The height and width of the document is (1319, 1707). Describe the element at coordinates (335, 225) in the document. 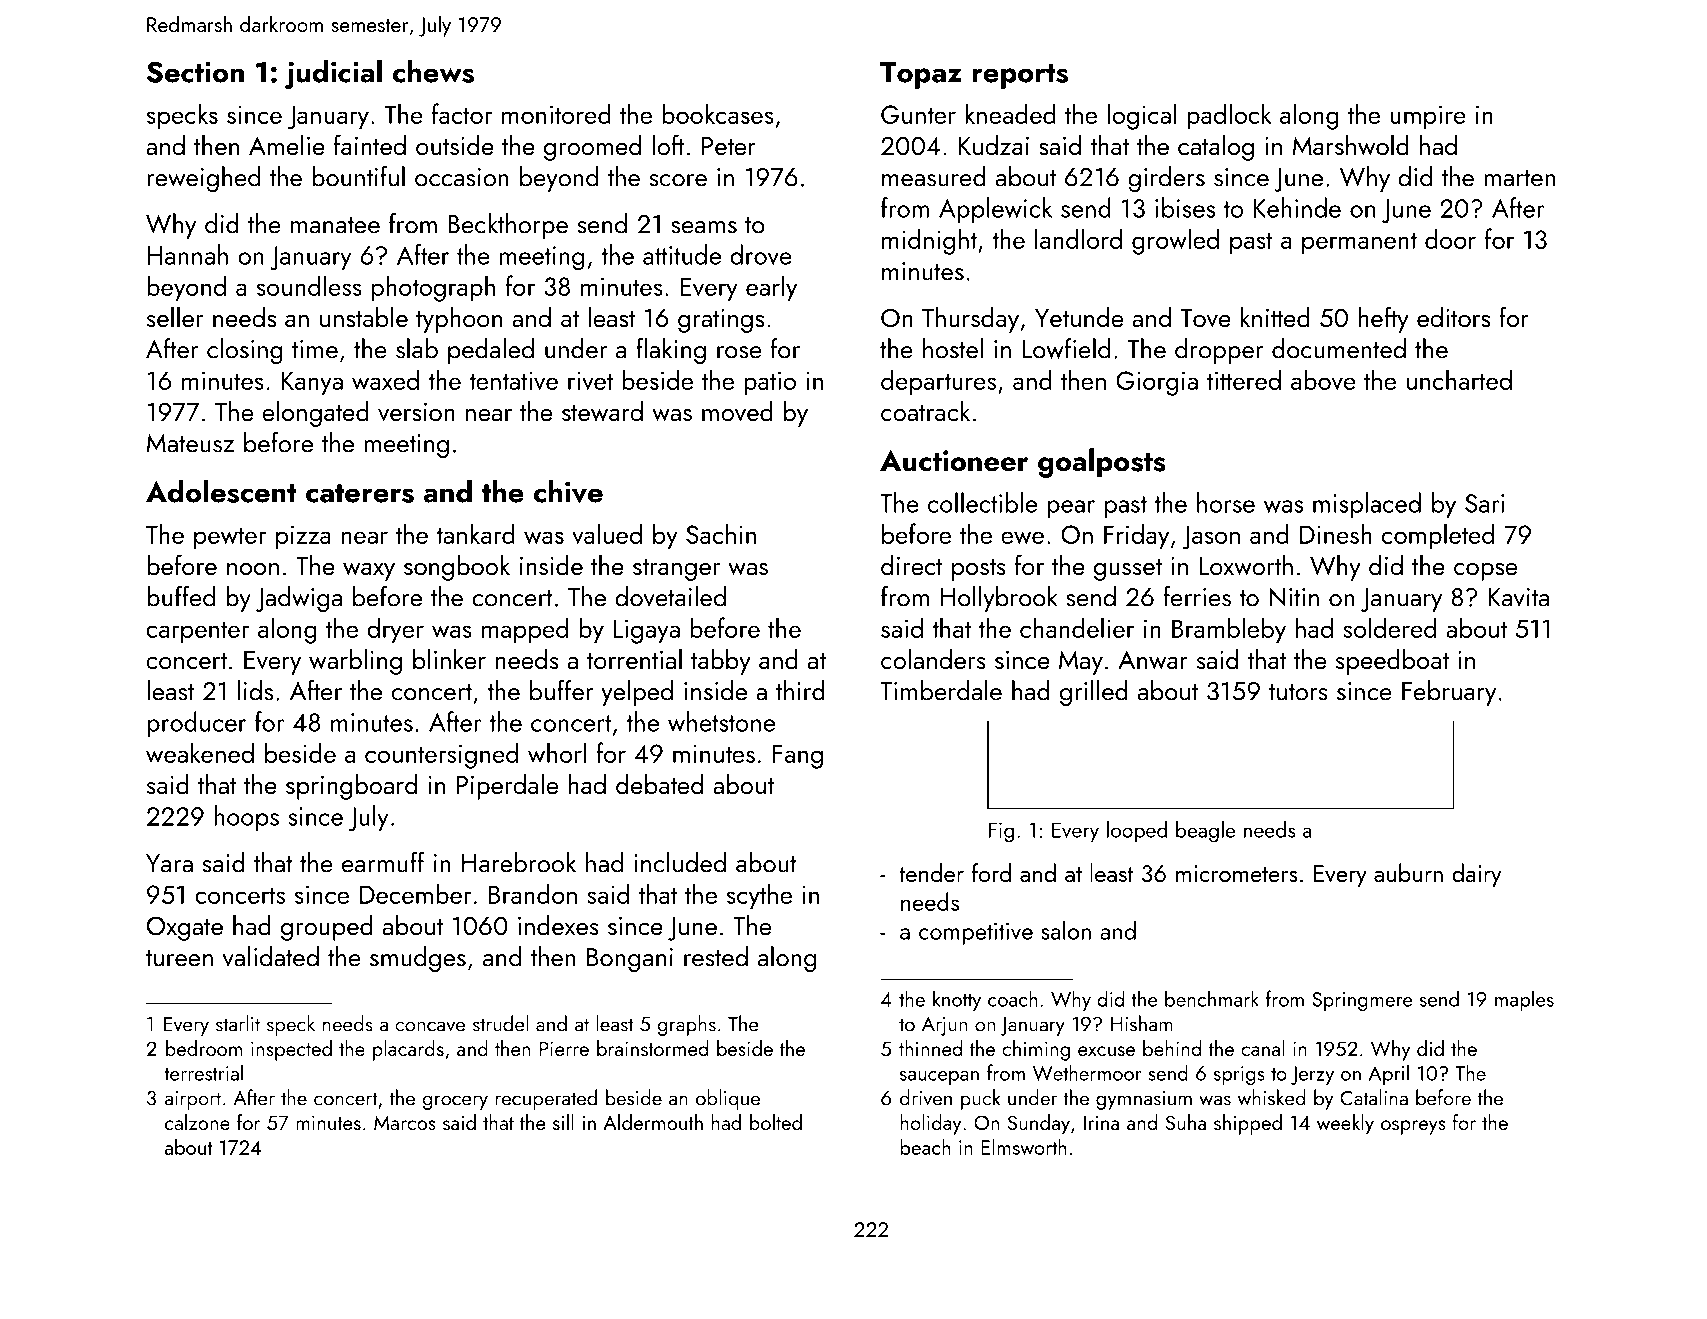

I see `manatee` at that location.
